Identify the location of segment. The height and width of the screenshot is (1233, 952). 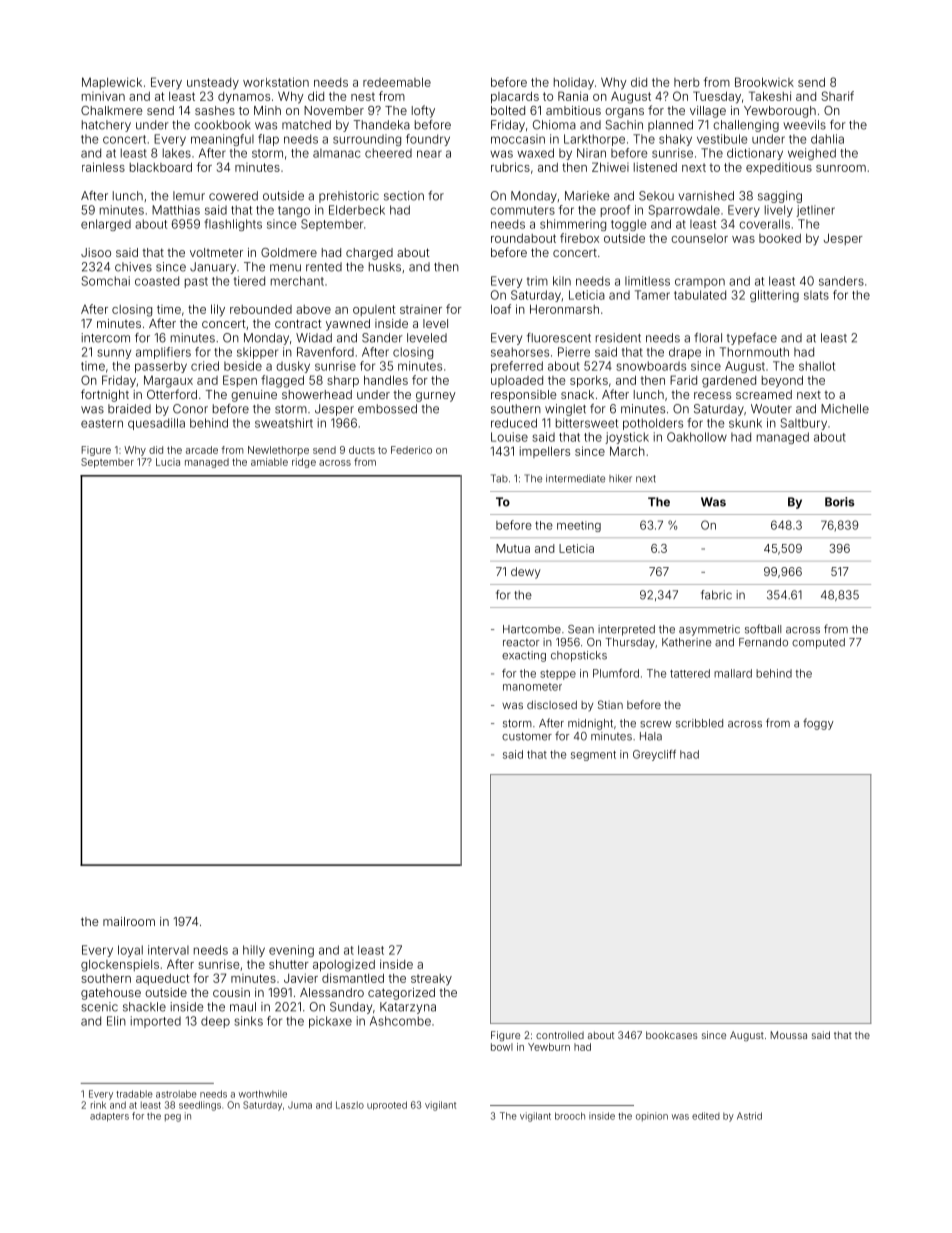
(593, 756).
